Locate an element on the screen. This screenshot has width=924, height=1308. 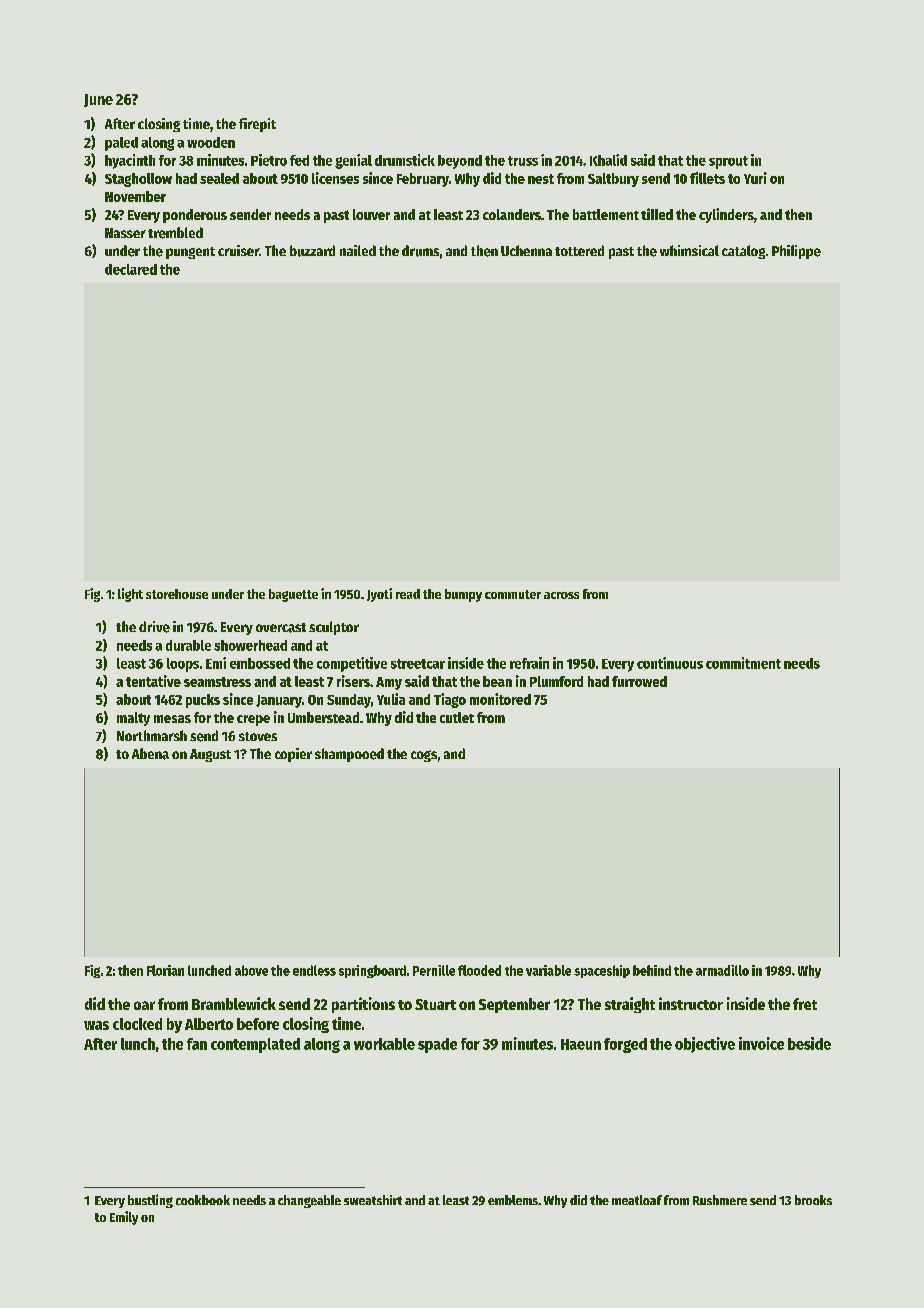
nailed is located at coordinates (358, 250).
